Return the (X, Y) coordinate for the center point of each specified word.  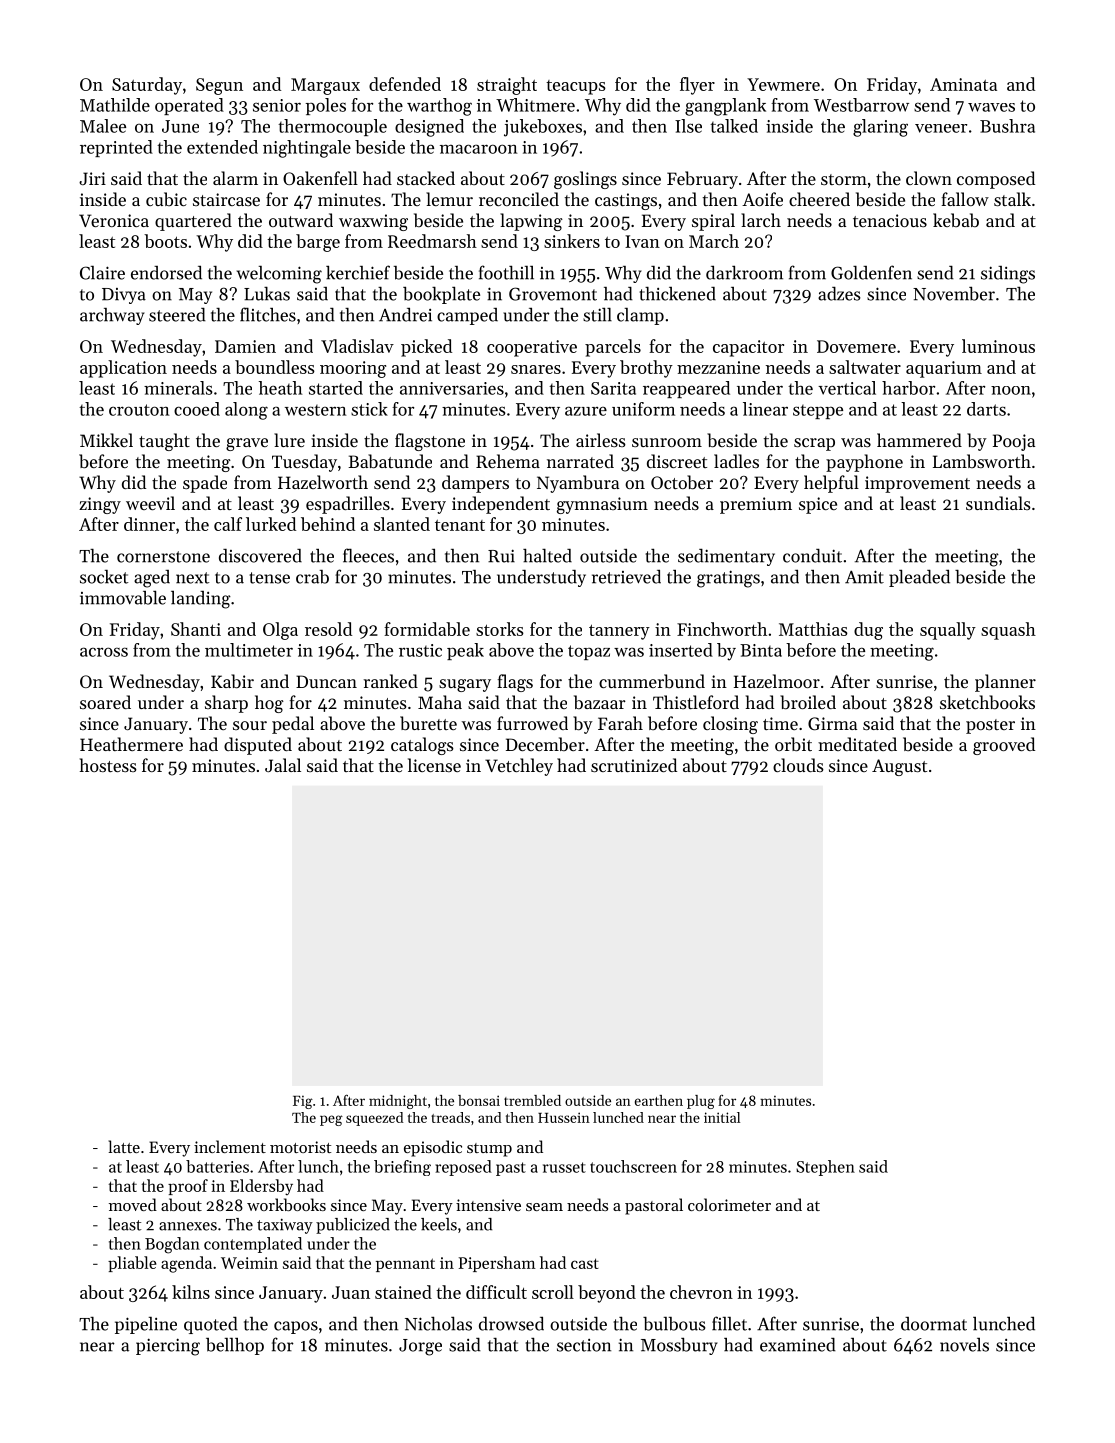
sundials (998, 503)
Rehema (508, 461)
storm (844, 179)
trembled (532, 1100)
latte (124, 1146)
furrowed (532, 723)
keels (439, 1224)
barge (318, 243)
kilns (191, 1292)
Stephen (825, 1168)
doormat (934, 1324)
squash (1008, 631)
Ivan (642, 241)
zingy (100, 505)
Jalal (283, 765)
